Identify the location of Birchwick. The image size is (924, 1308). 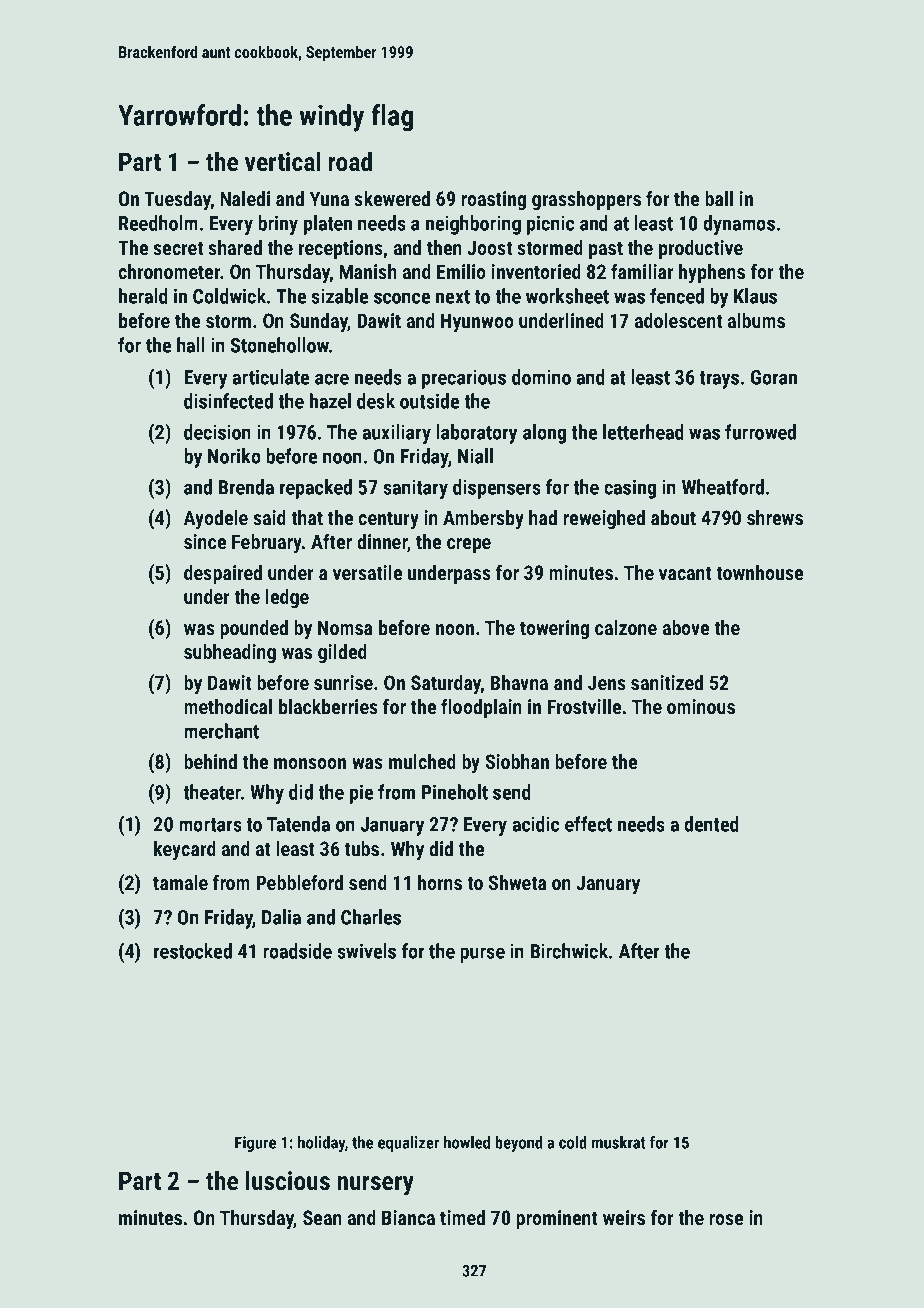
(569, 951).
